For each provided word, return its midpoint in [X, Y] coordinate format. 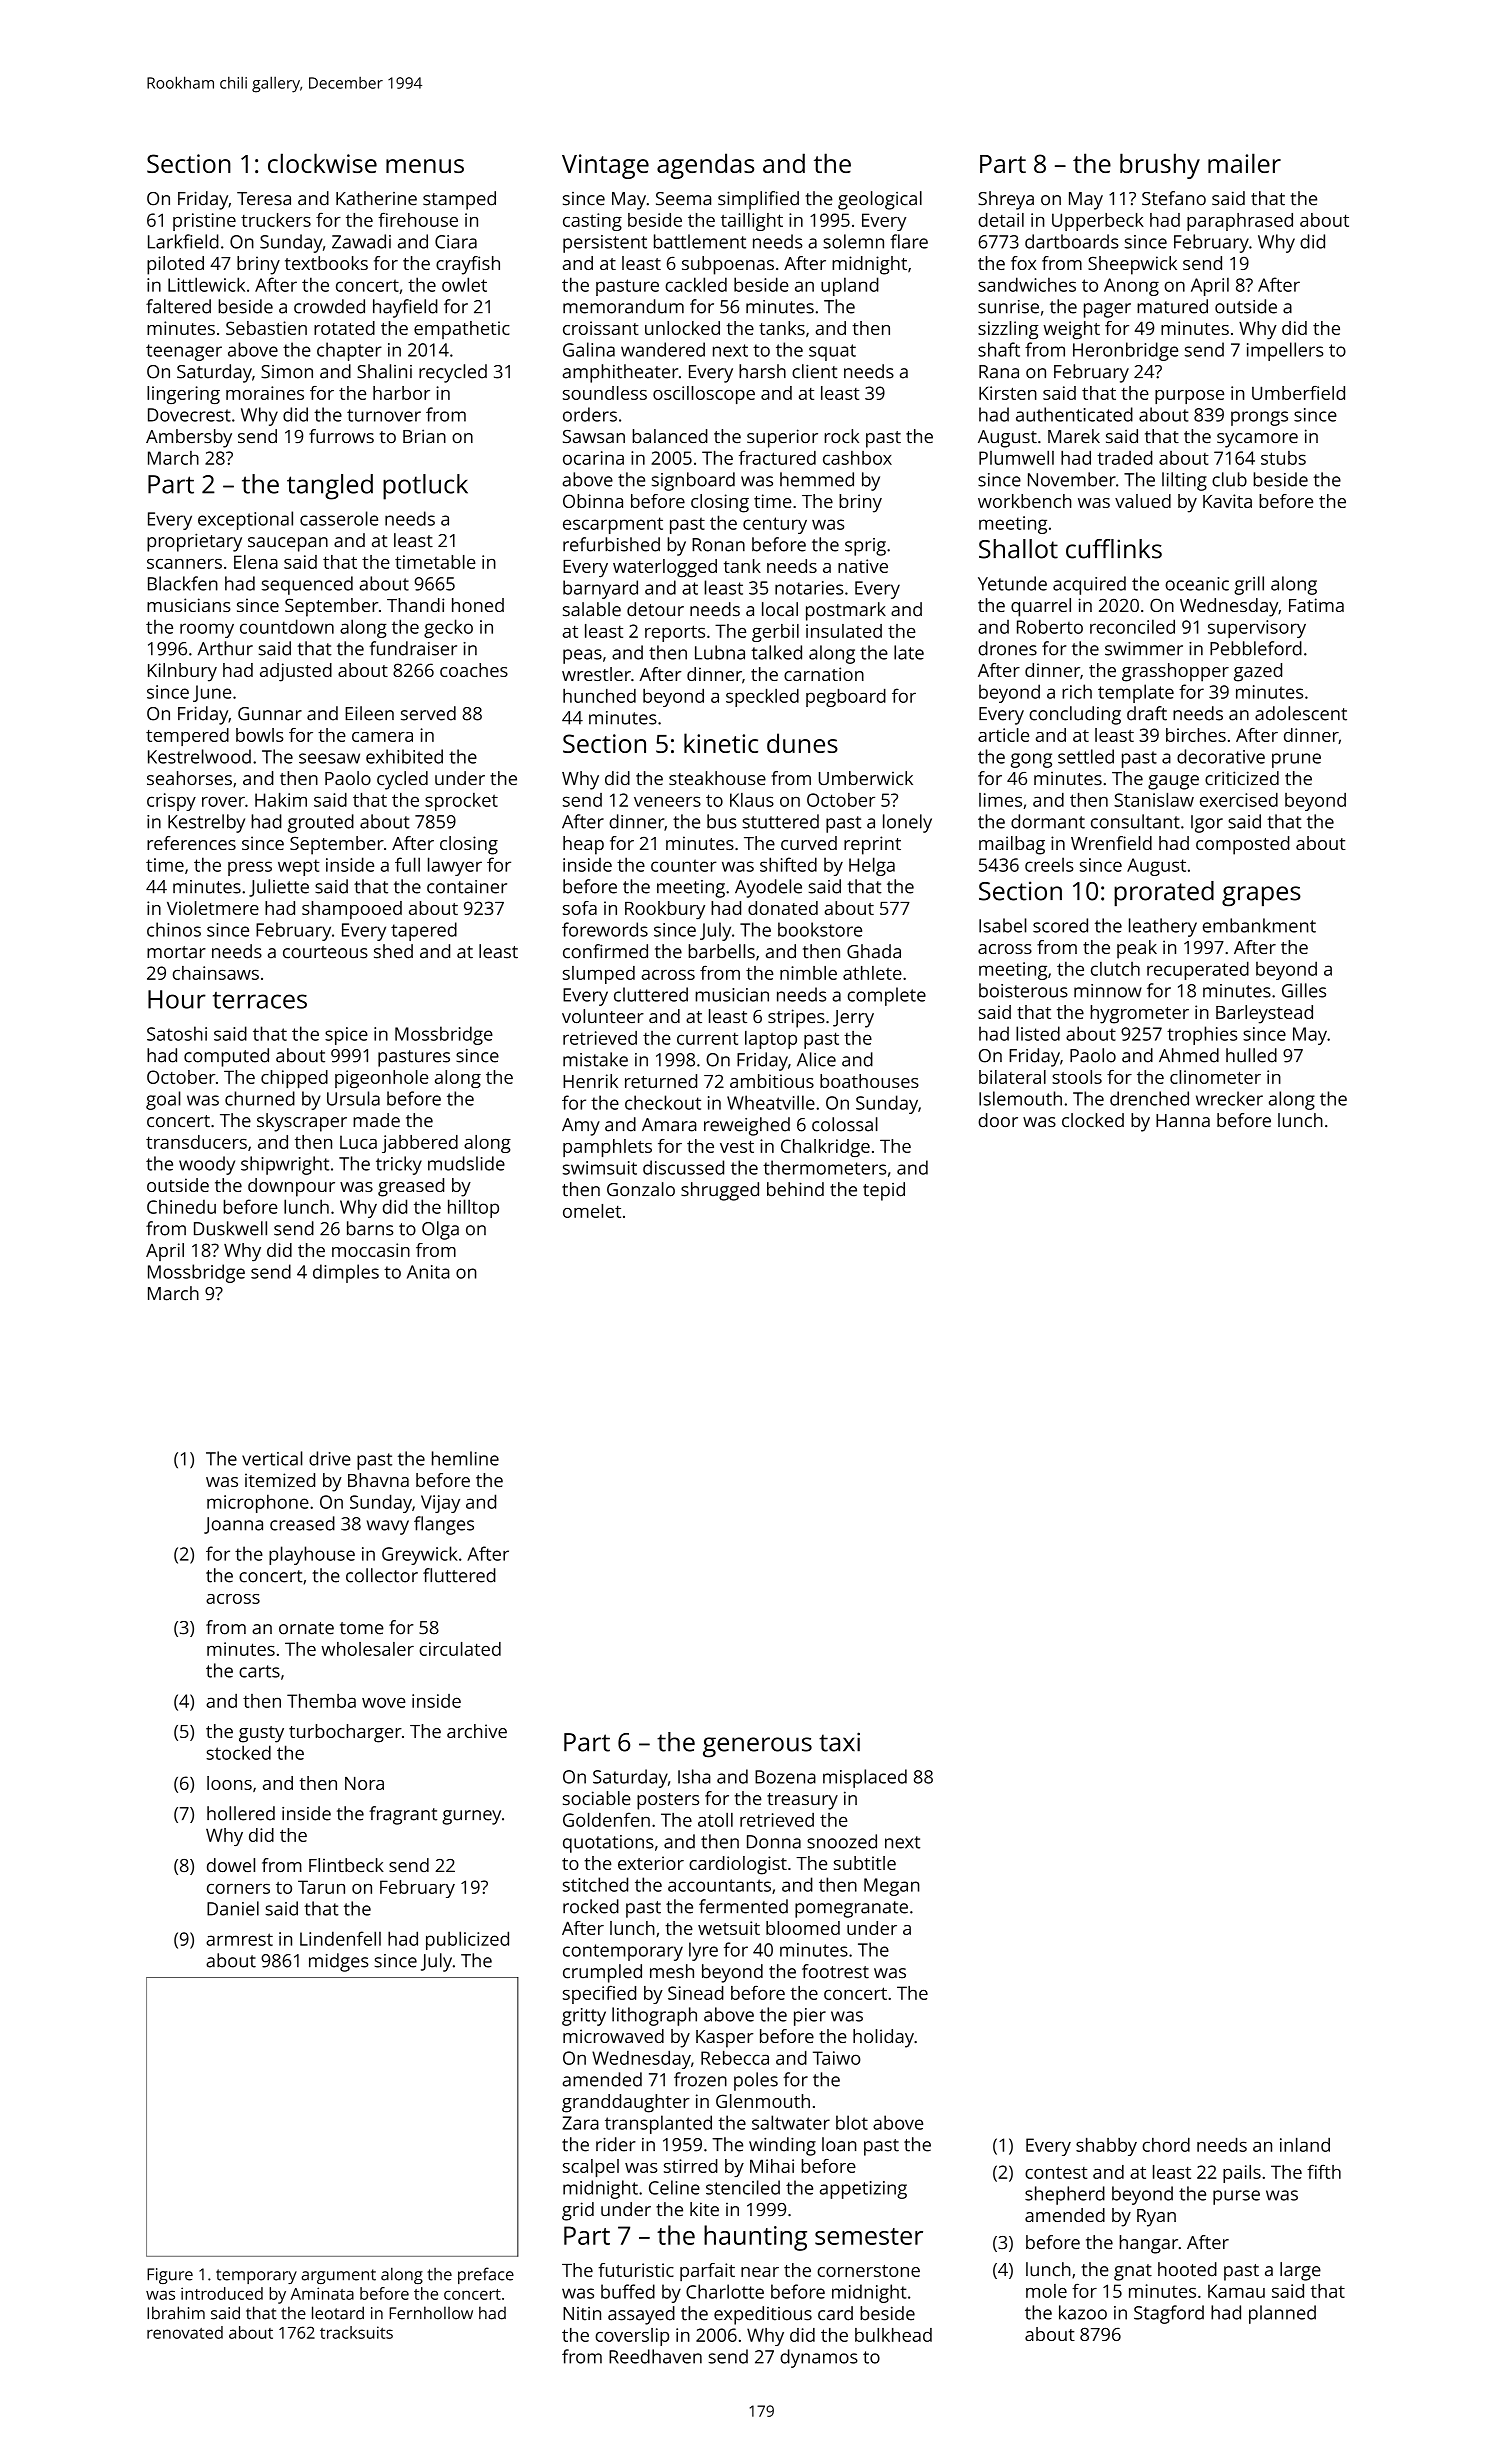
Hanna [1183, 1120]
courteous [325, 952]
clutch [1115, 968]
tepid [884, 1191]
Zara [580, 2123]
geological [880, 200]
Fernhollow [431, 2313]
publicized [467, 1940]
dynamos [819, 2358]
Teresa [264, 199]
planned [1282, 2314]
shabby [1106, 2147]
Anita [428, 1272]
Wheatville [771, 1102]
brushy [1160, 166]
